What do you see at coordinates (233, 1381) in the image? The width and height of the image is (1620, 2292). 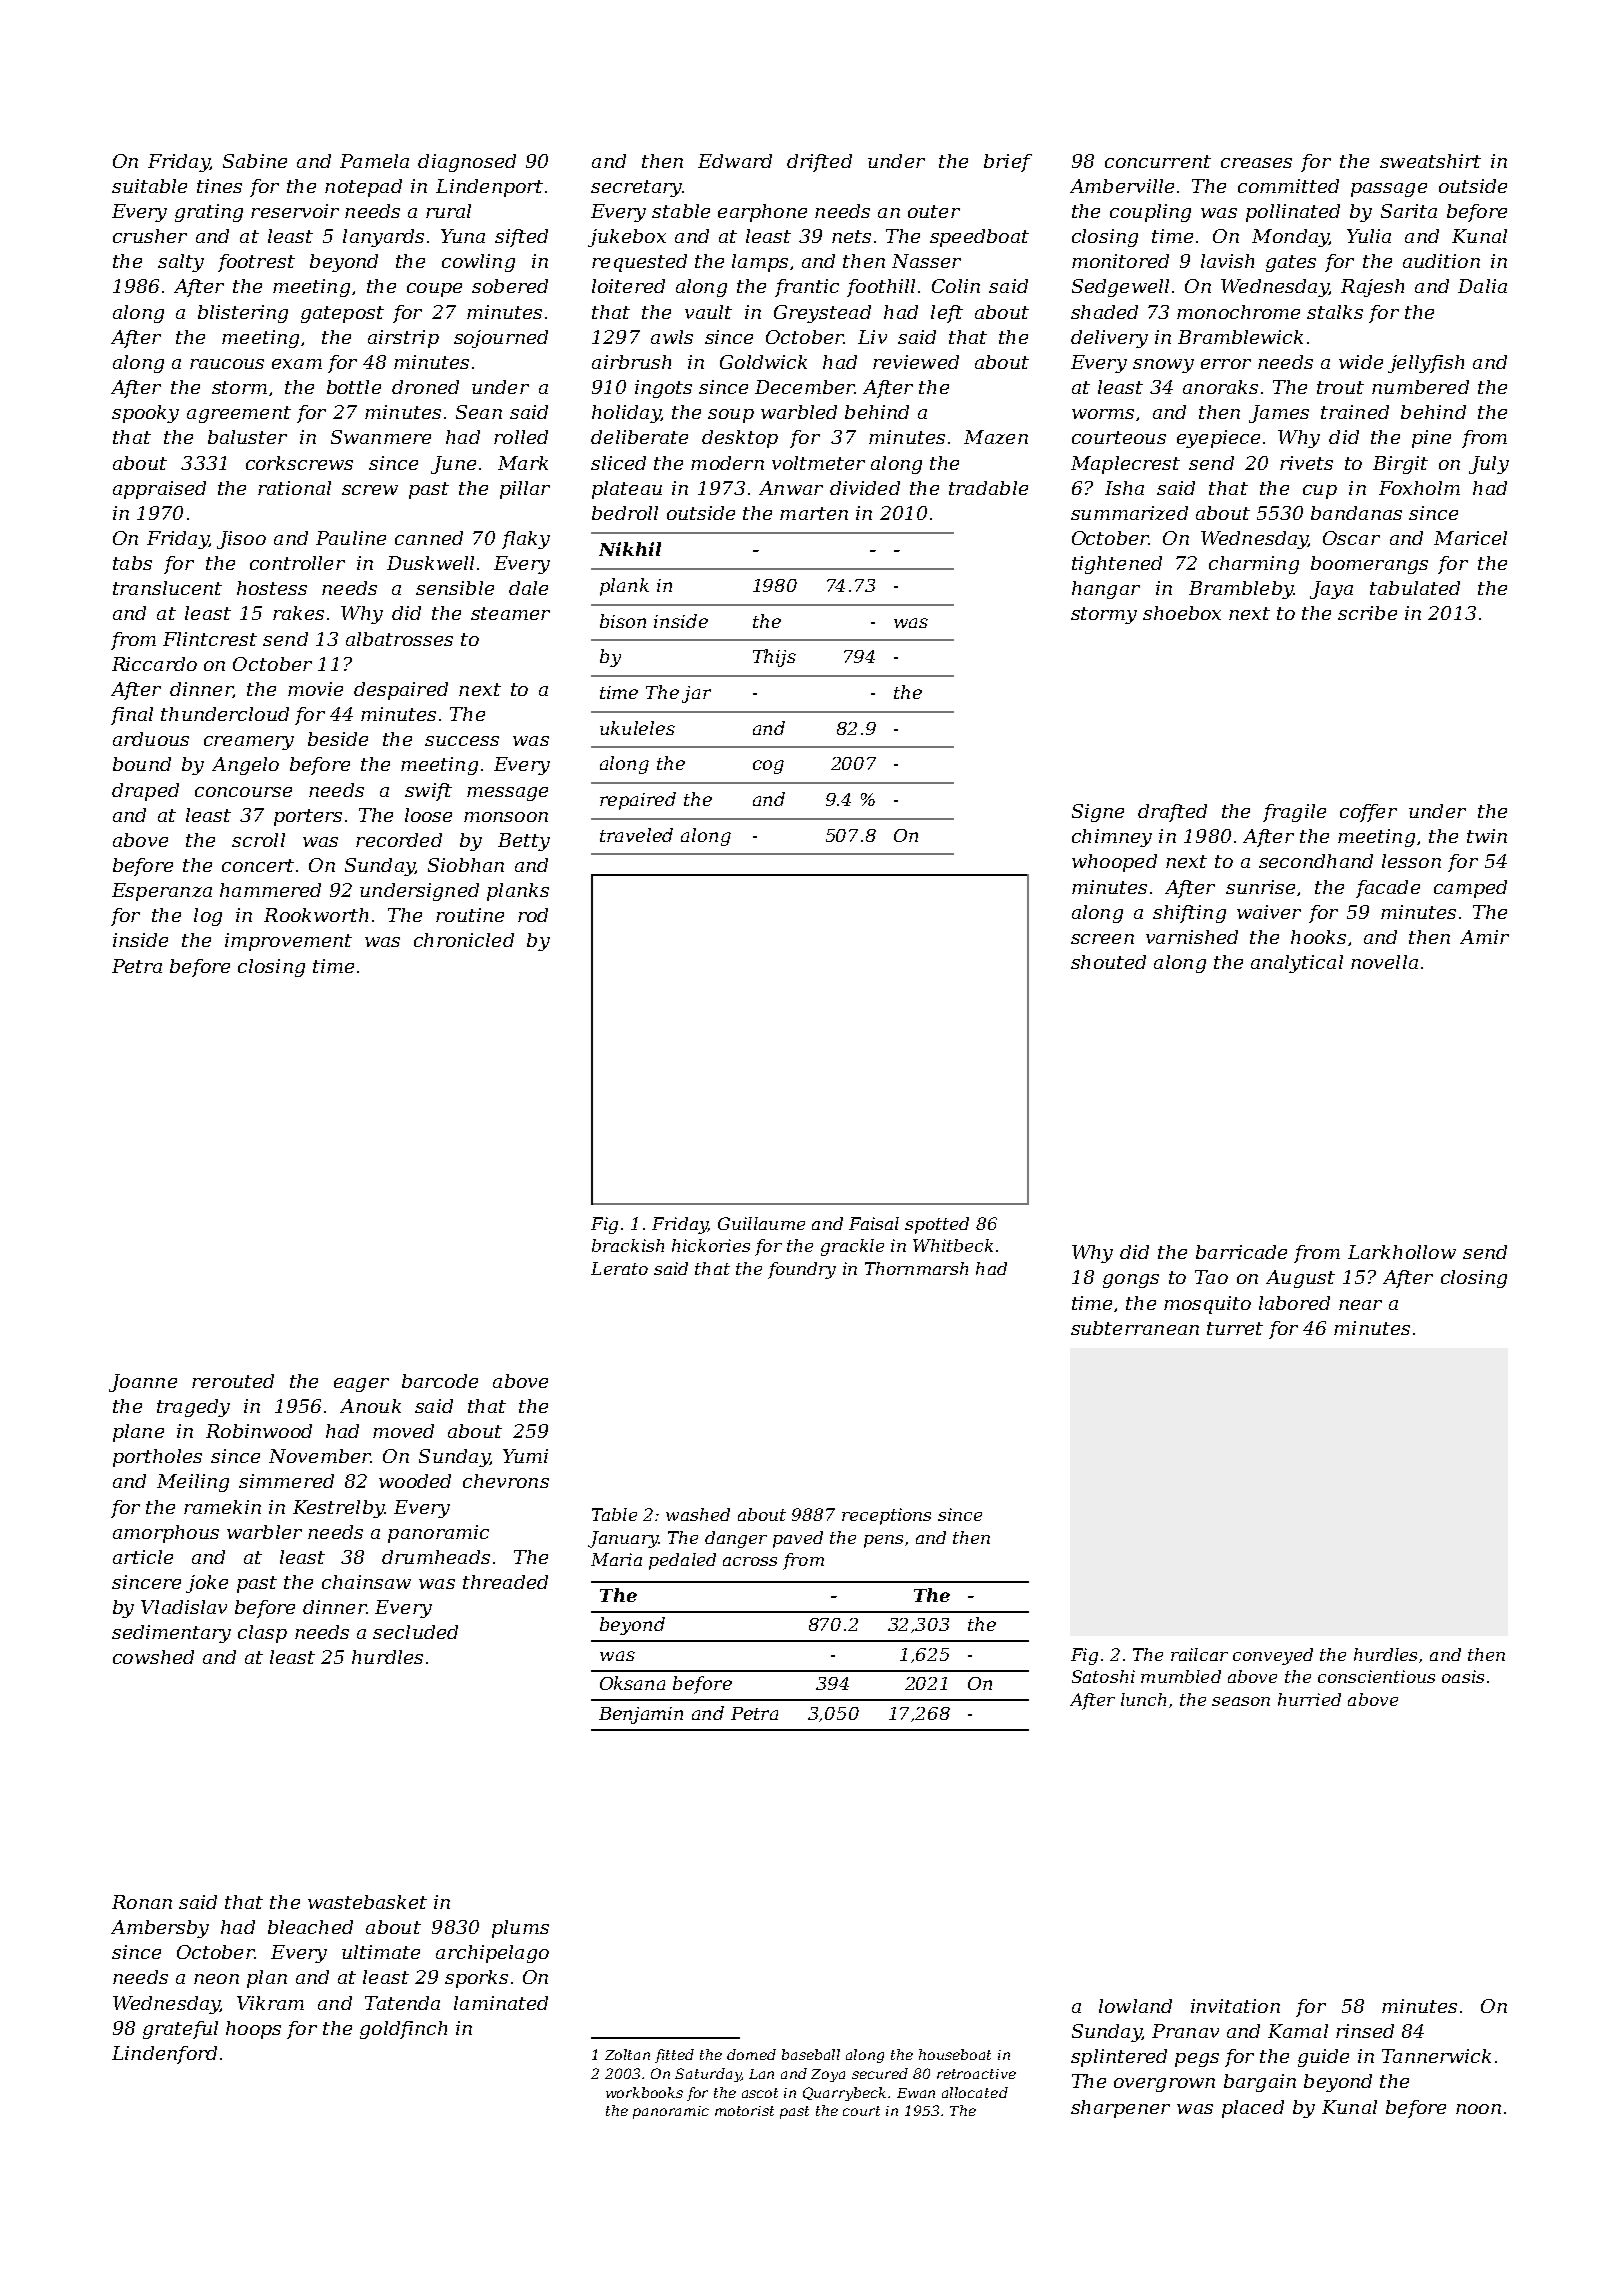 I see `rerouted` at bounding box center [233, 1381].
